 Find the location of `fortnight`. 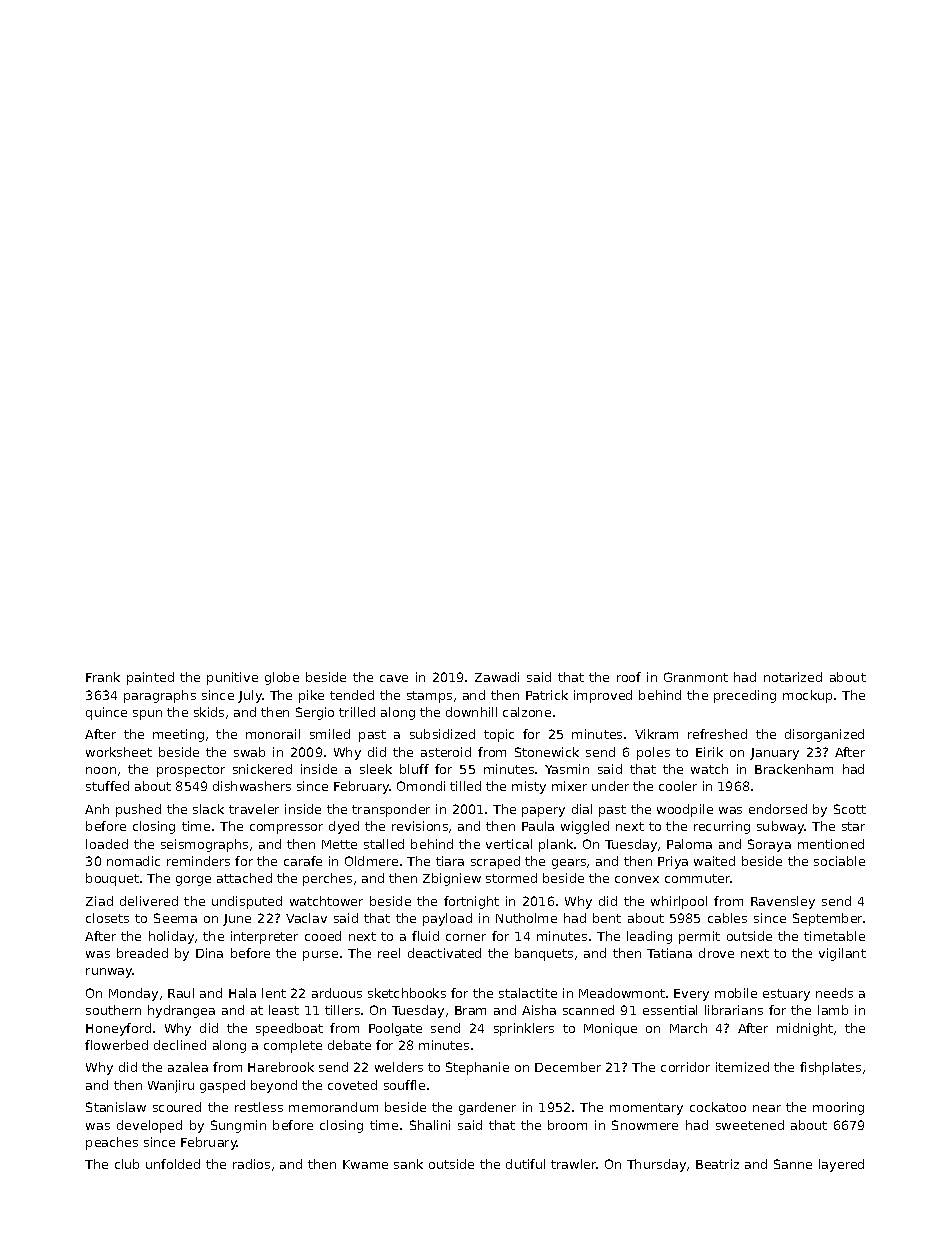

fortnight is located at coordinates (471, 902).
